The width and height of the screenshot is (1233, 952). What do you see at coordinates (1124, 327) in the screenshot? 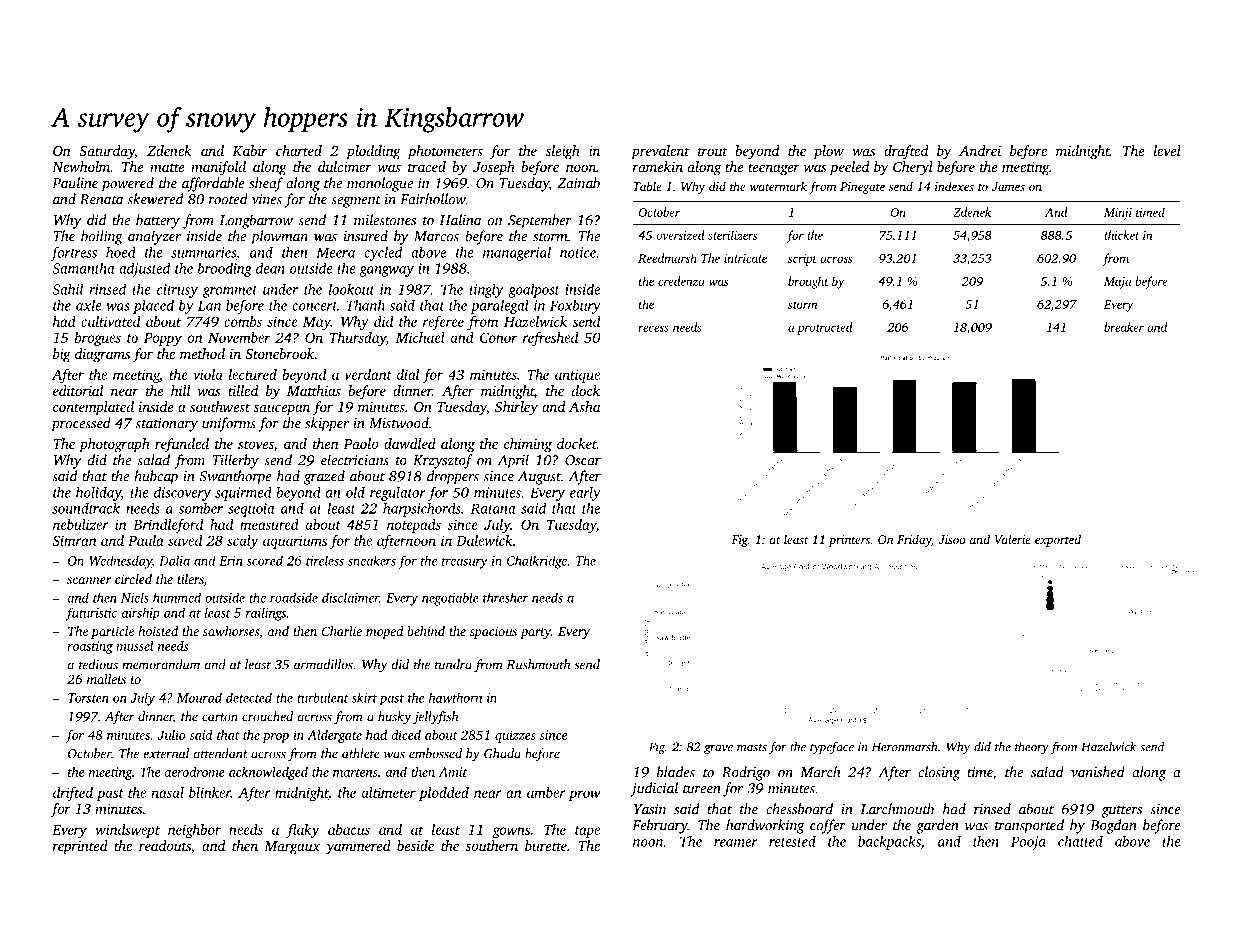
I see `breaker` at bounding box center [1124, 327].
